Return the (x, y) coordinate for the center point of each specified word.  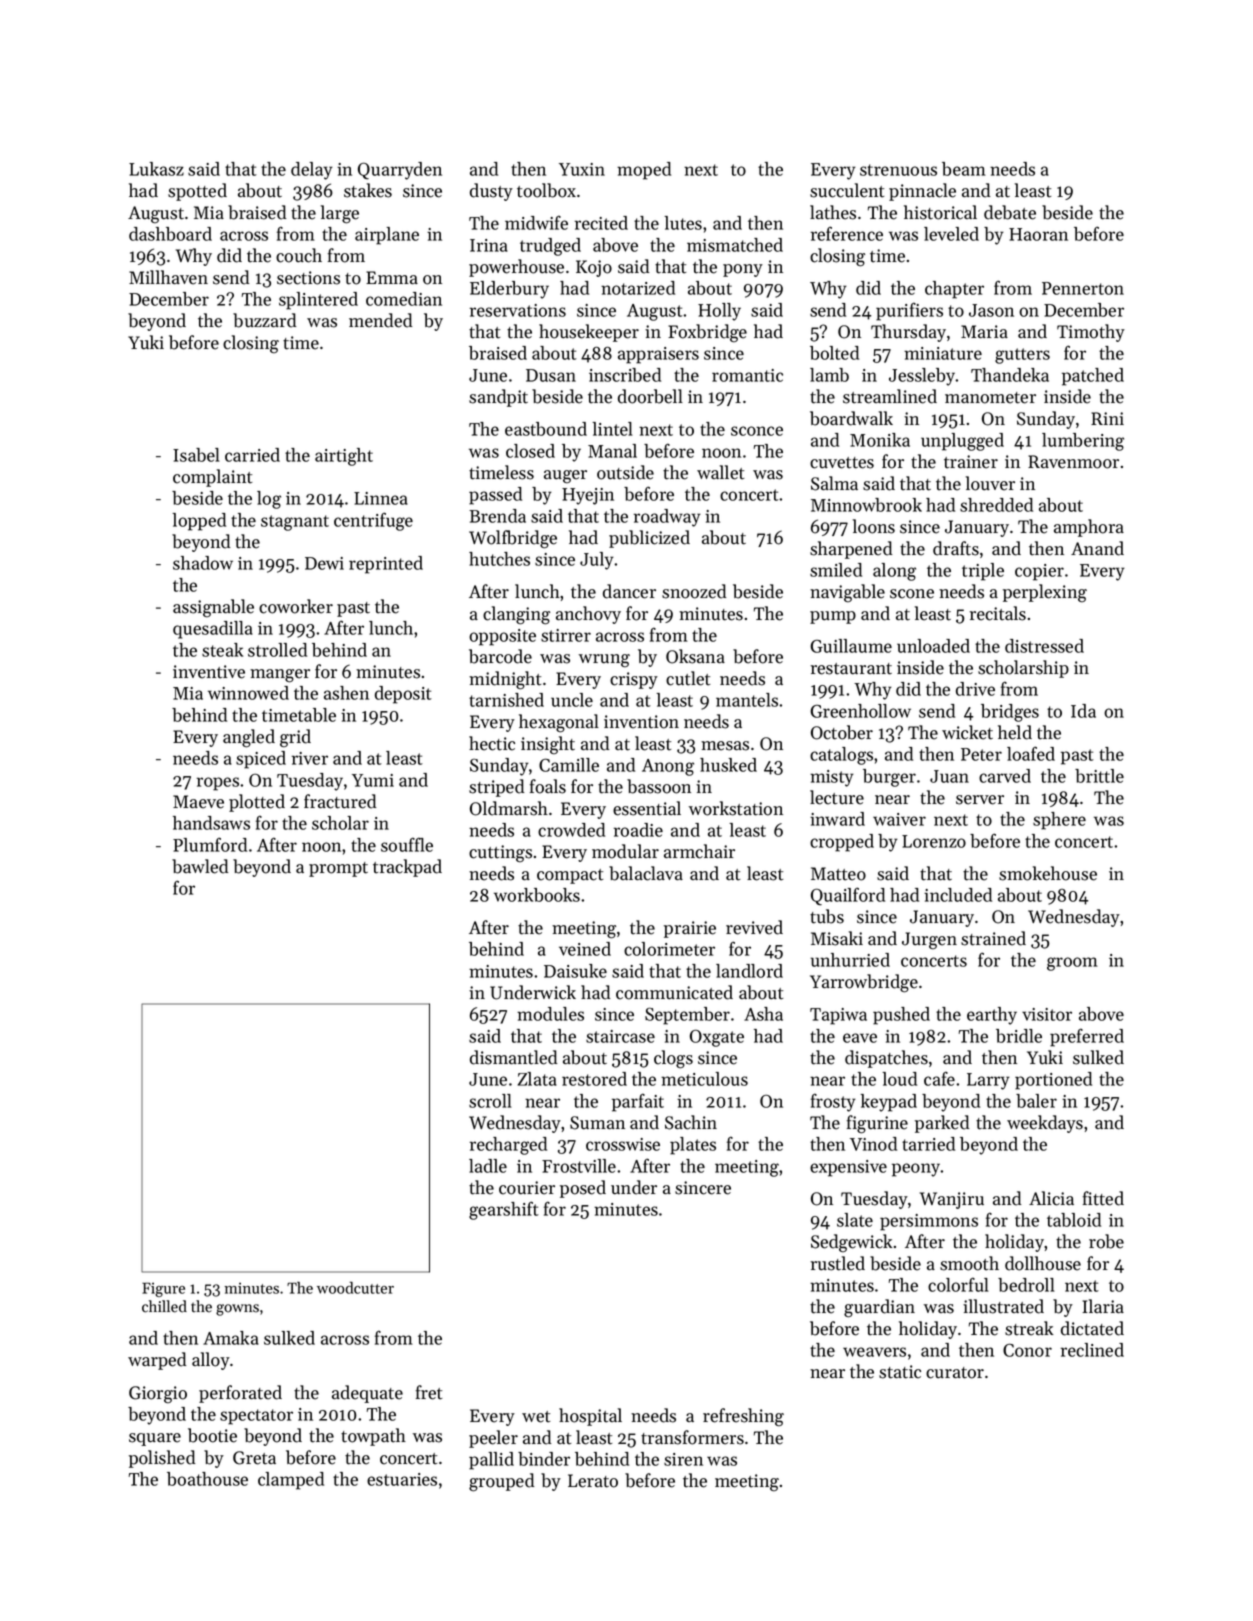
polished (162, 1459)
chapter (954, 290)
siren (683, 1459)
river (310, 758)
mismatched (735, 245)
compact (570, 876)
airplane (387, 236)
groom (1072, 964)
